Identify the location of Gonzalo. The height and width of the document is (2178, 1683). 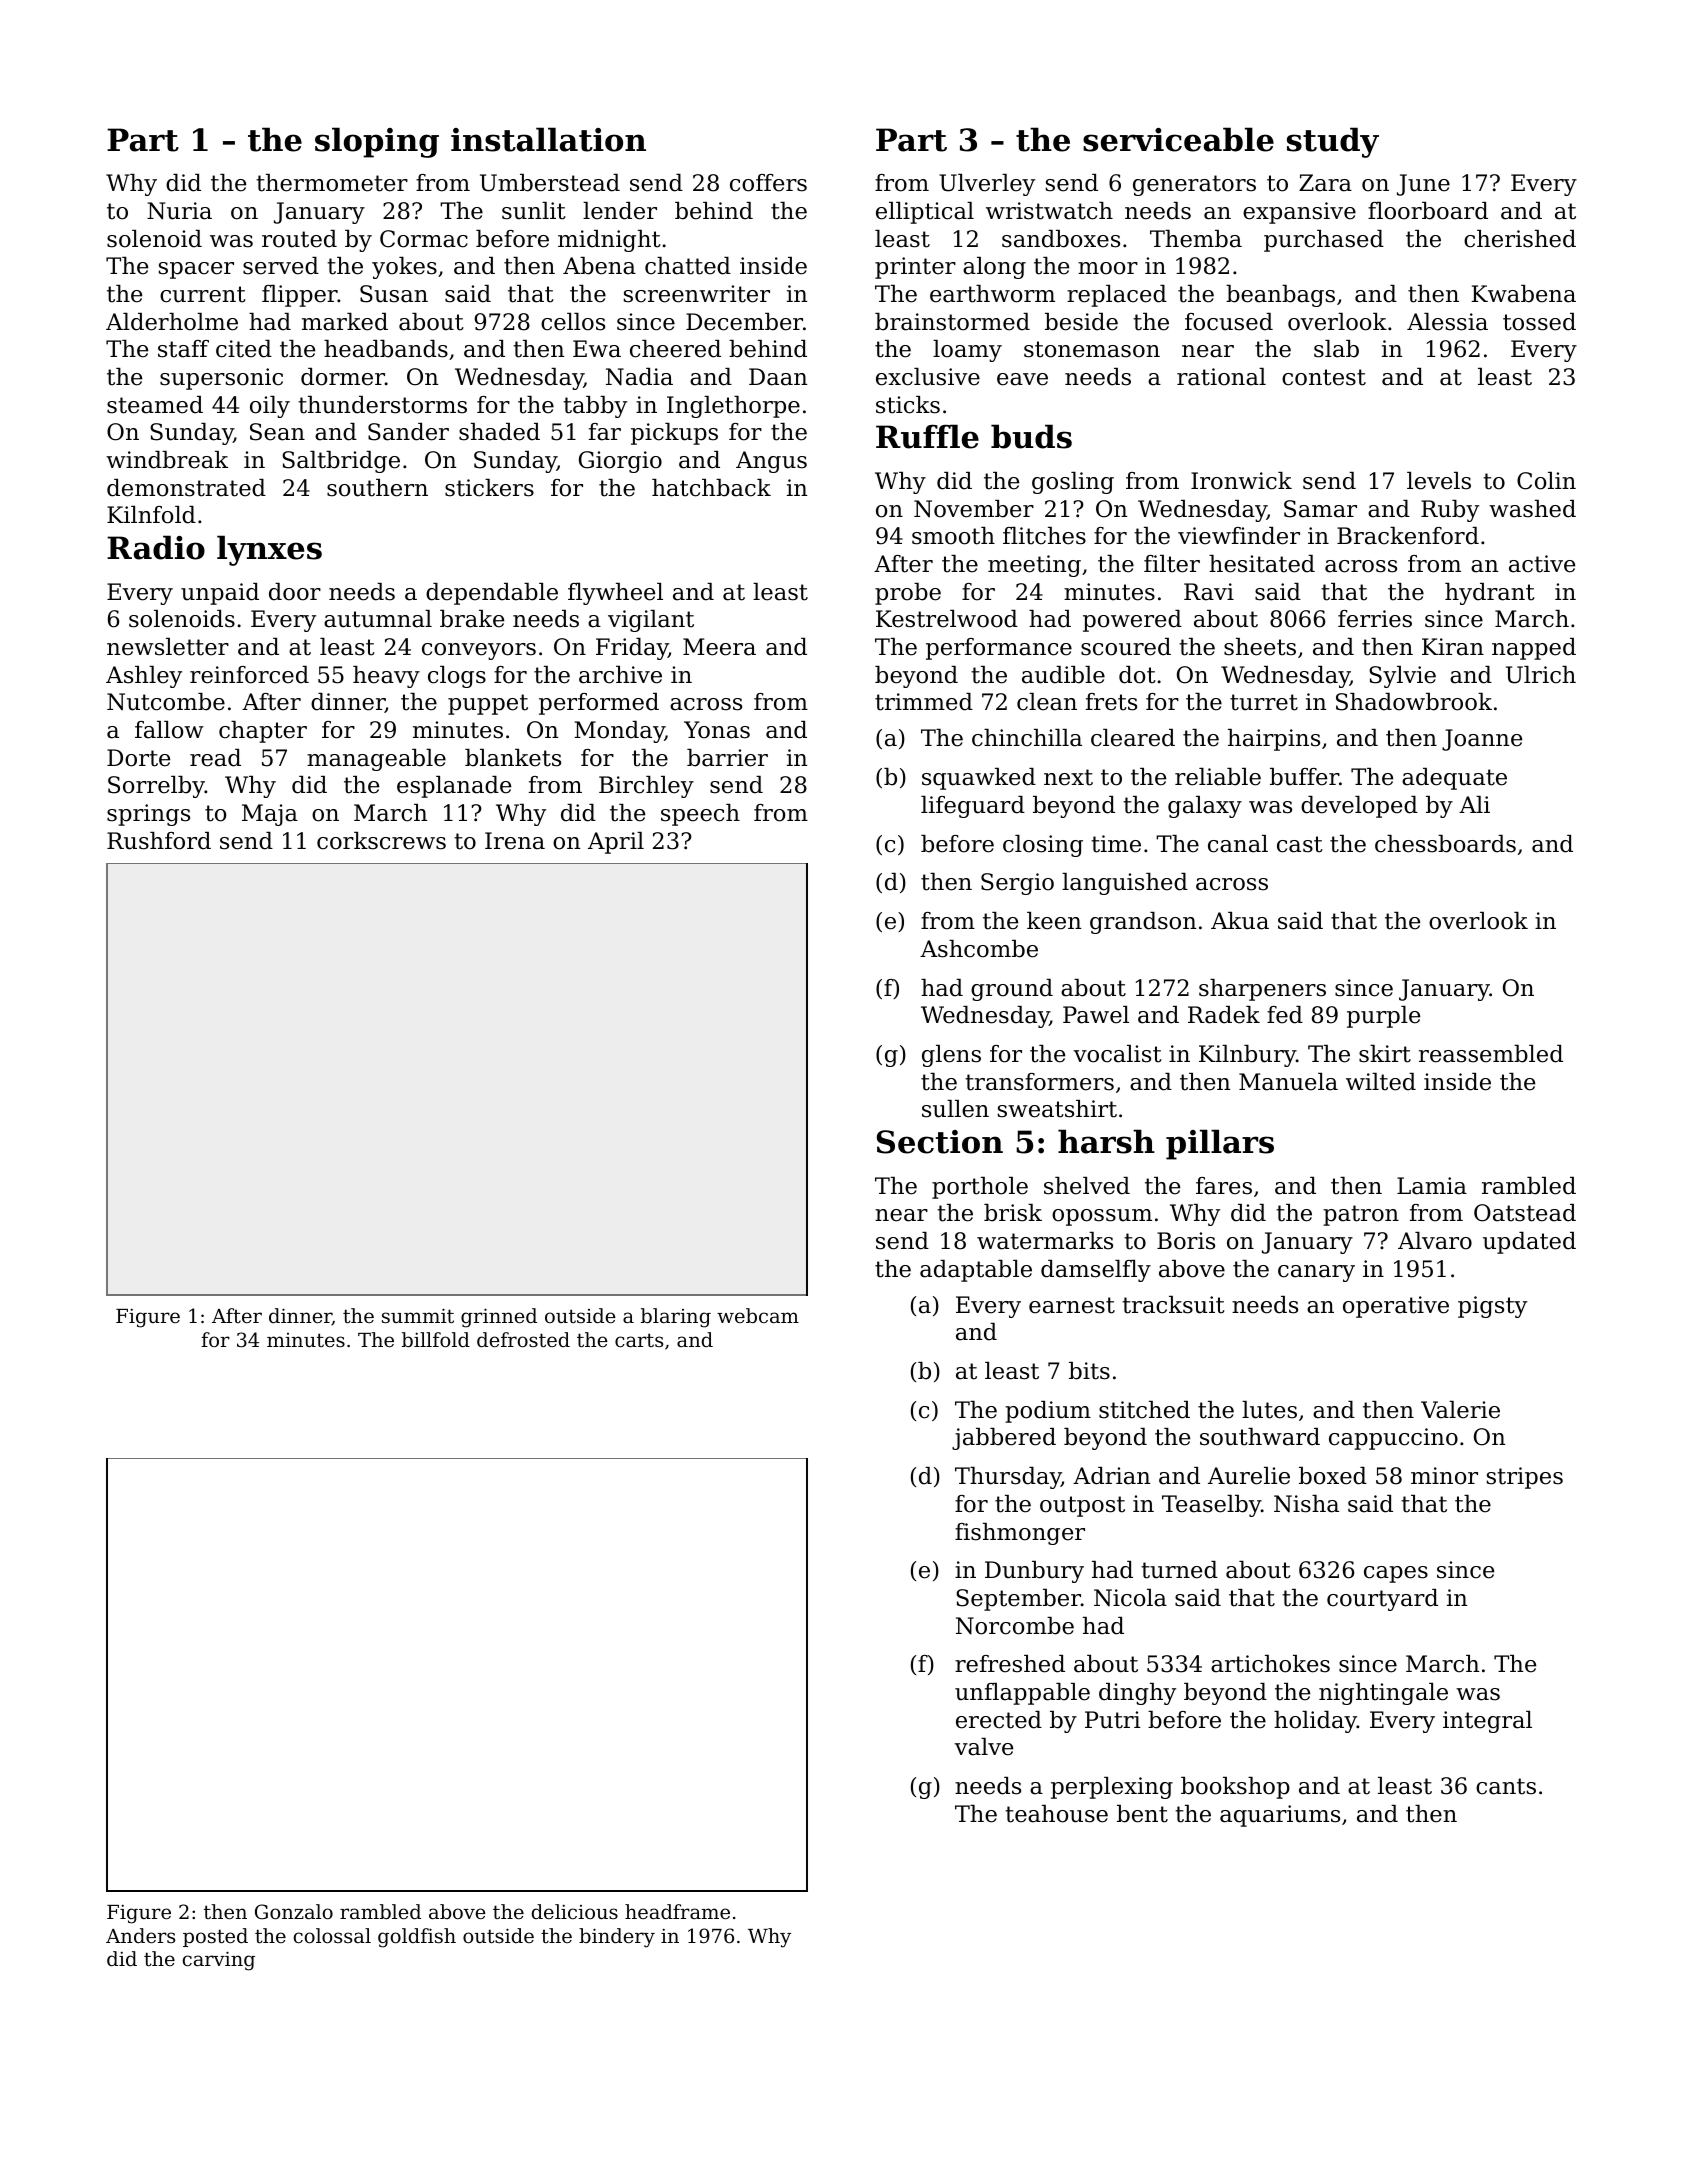
(294, 1911).
